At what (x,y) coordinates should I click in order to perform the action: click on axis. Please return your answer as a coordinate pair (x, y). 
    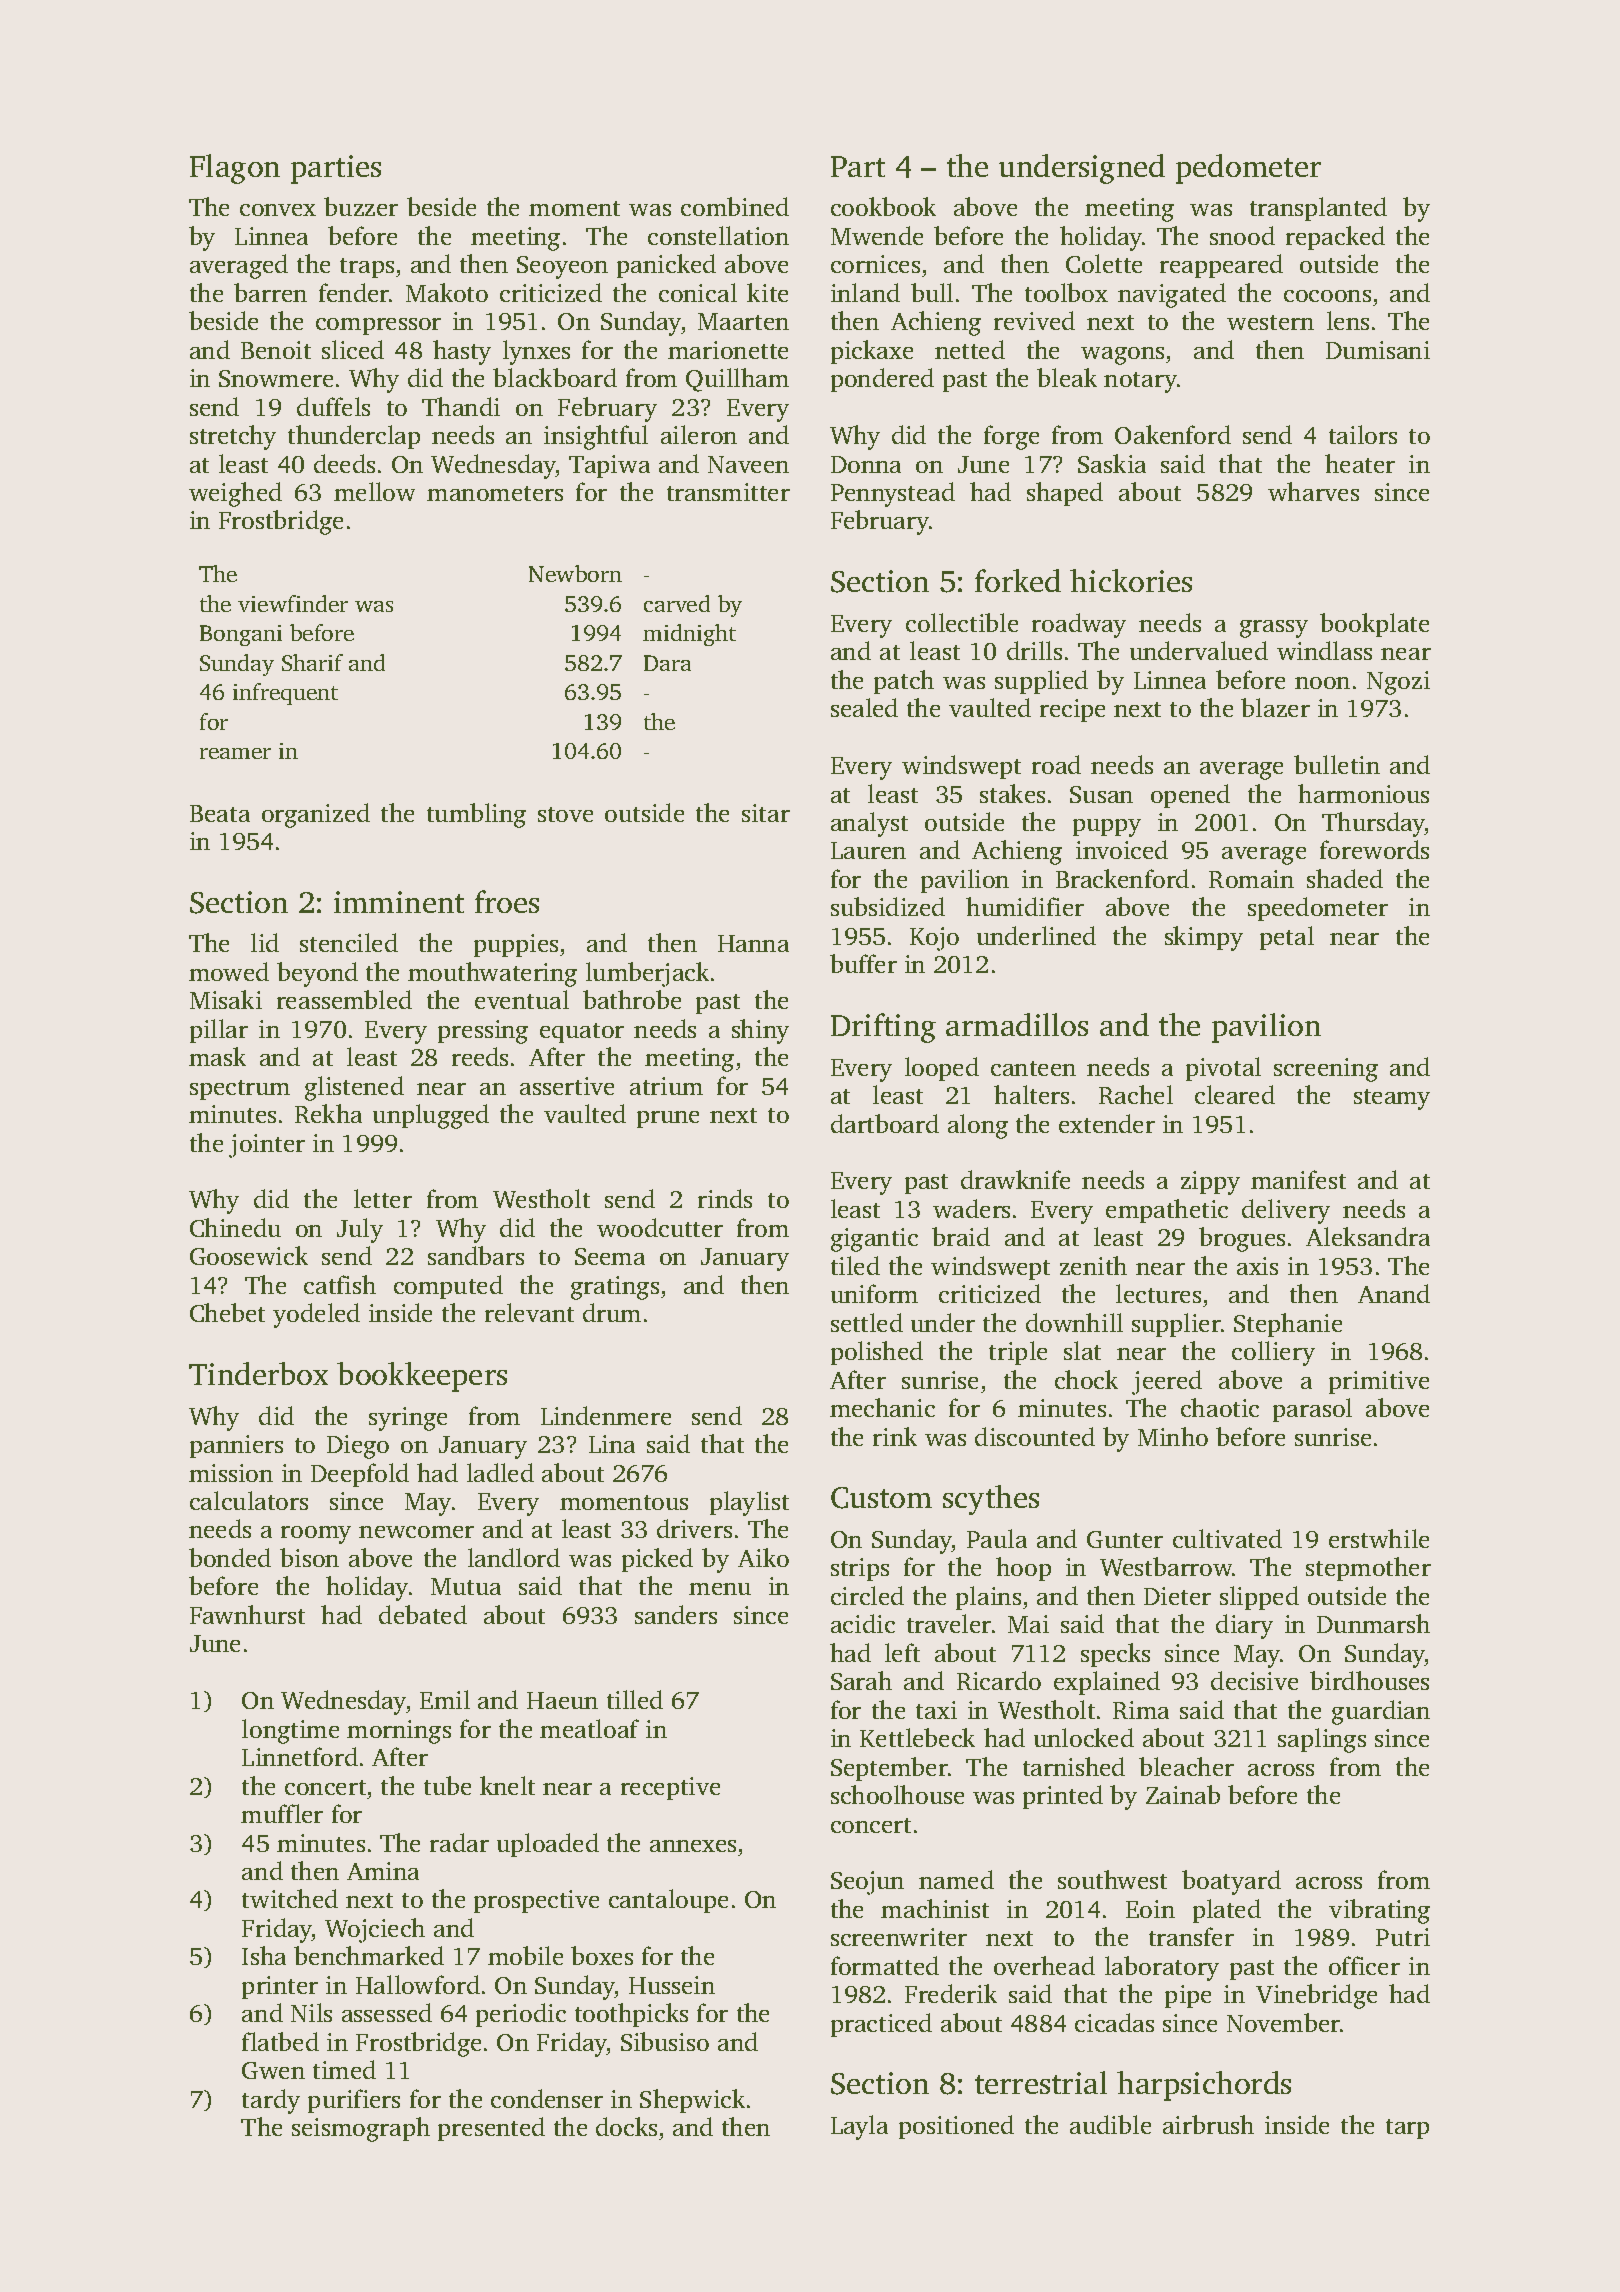
    Looking at the image, I should click on (1257, 1266).
